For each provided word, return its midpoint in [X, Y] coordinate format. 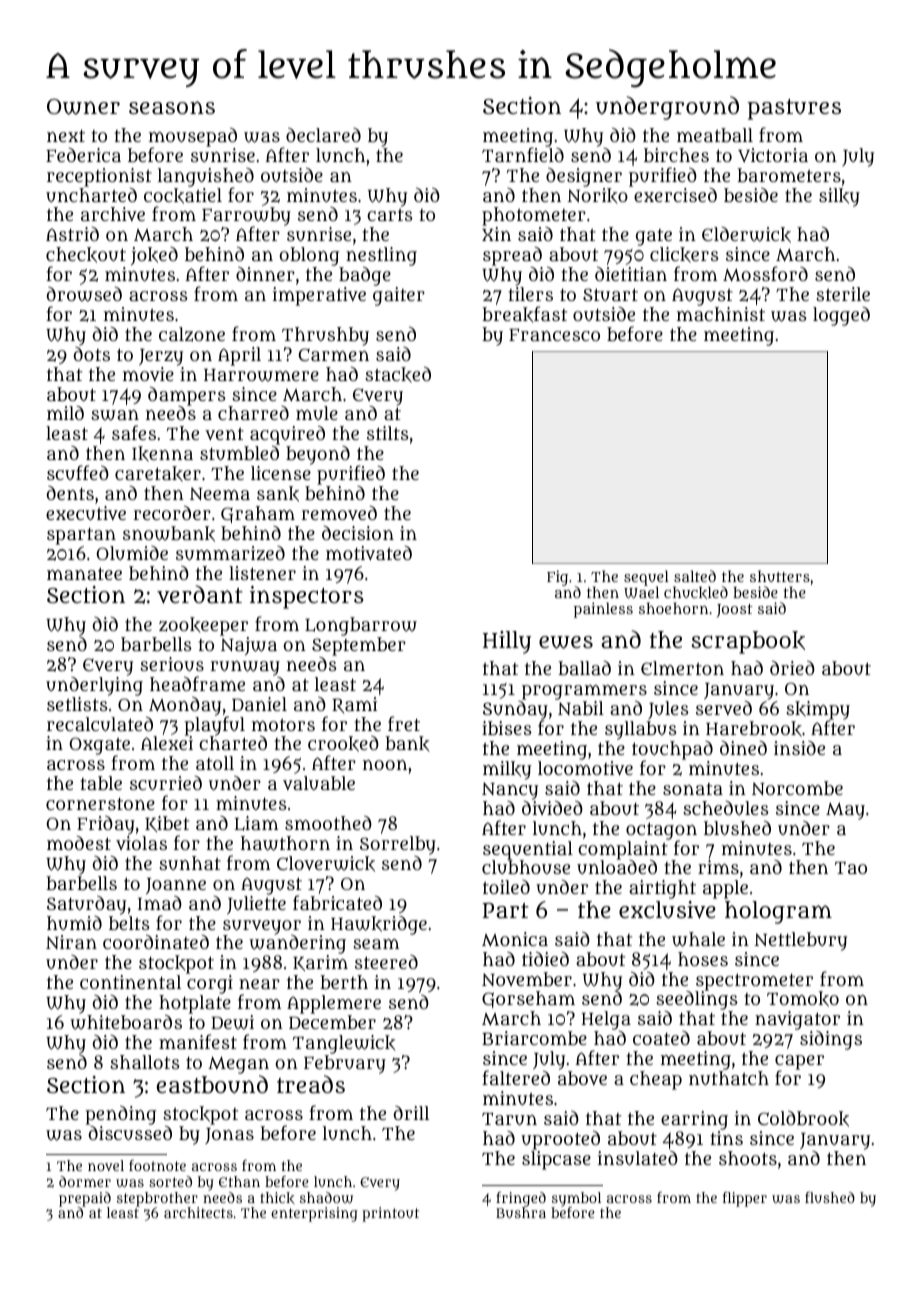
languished [206, 177]
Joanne [176, 886]
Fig [557, 578]
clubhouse [526, 867]
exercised [675, 195]
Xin [496, 234]
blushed [737, 827]
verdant [200, 594]
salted [695, 576]
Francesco [554, 335]
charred [253, 413]
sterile [843, 294]
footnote [157, 1165]
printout [390, 1214]
